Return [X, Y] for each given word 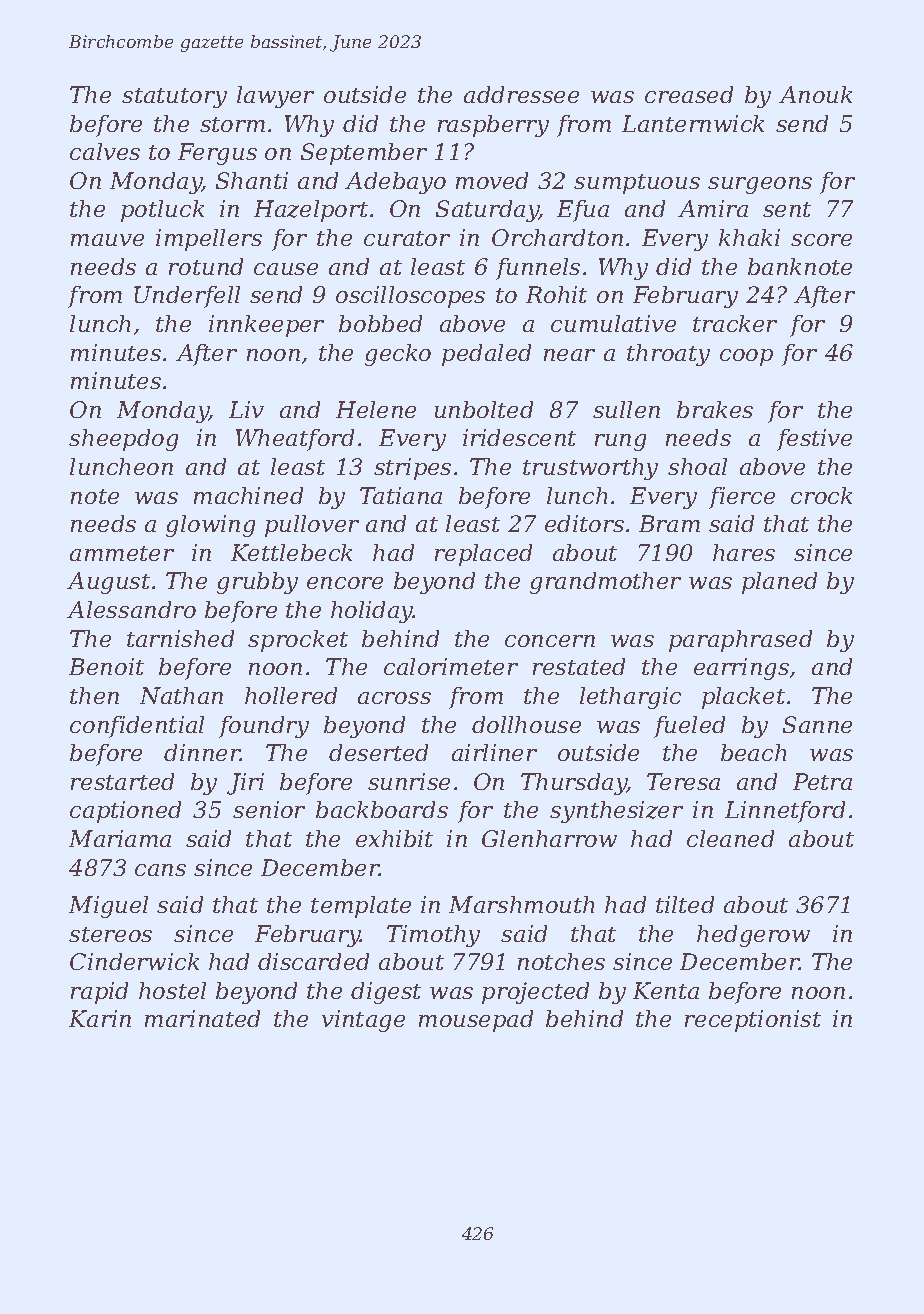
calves [105, 151]
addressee [521, 94]
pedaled [486, 355]
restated [579, 666]
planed [779, 583]
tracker [735, 323]
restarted [122, 781]
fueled [689, 727]
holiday [372, 612]
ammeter [122, 553]
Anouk [815, 94]
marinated [202, 1018]
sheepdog [123, 440]
